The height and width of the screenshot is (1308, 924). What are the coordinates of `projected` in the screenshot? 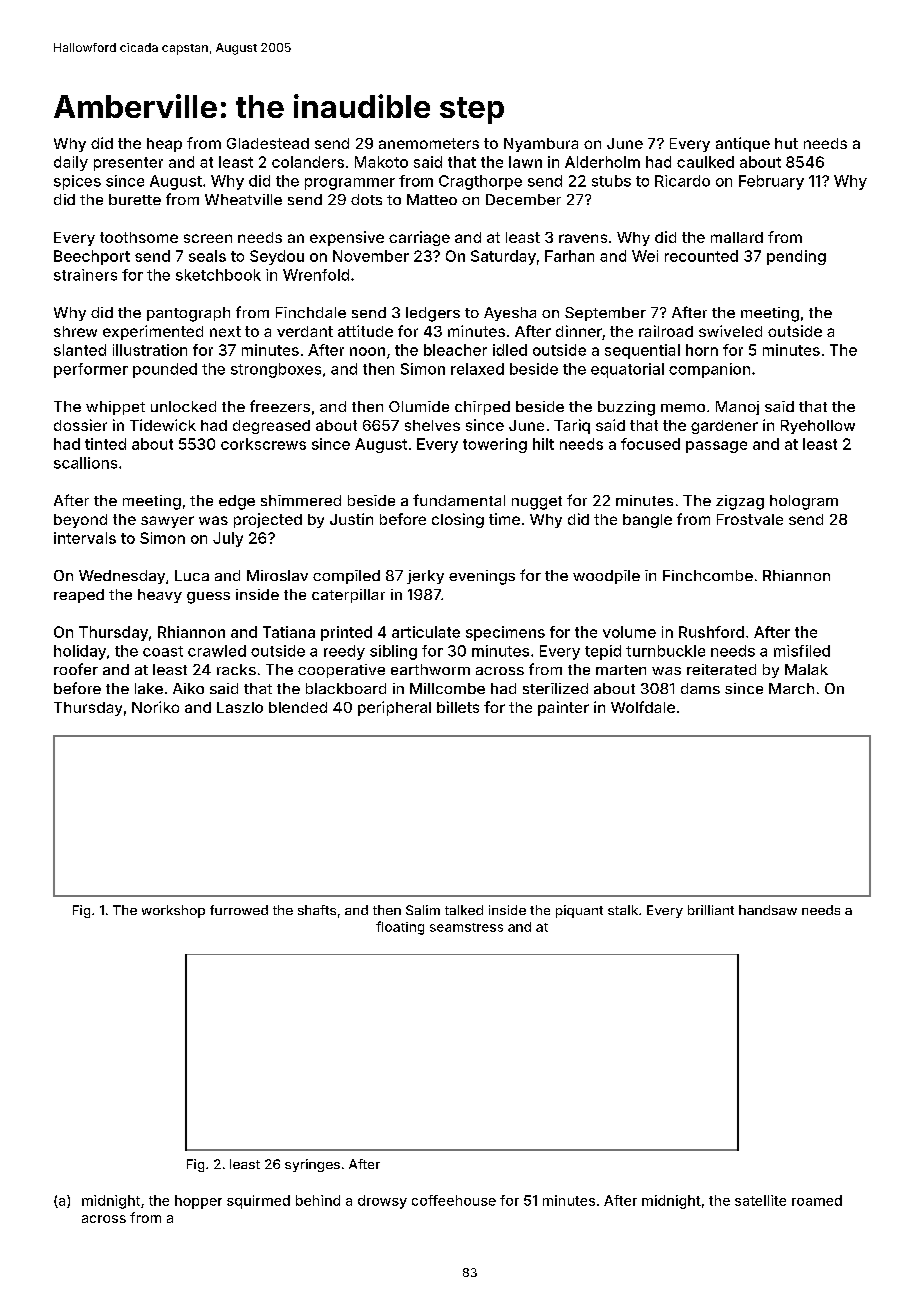 It's located at (268, 520).
